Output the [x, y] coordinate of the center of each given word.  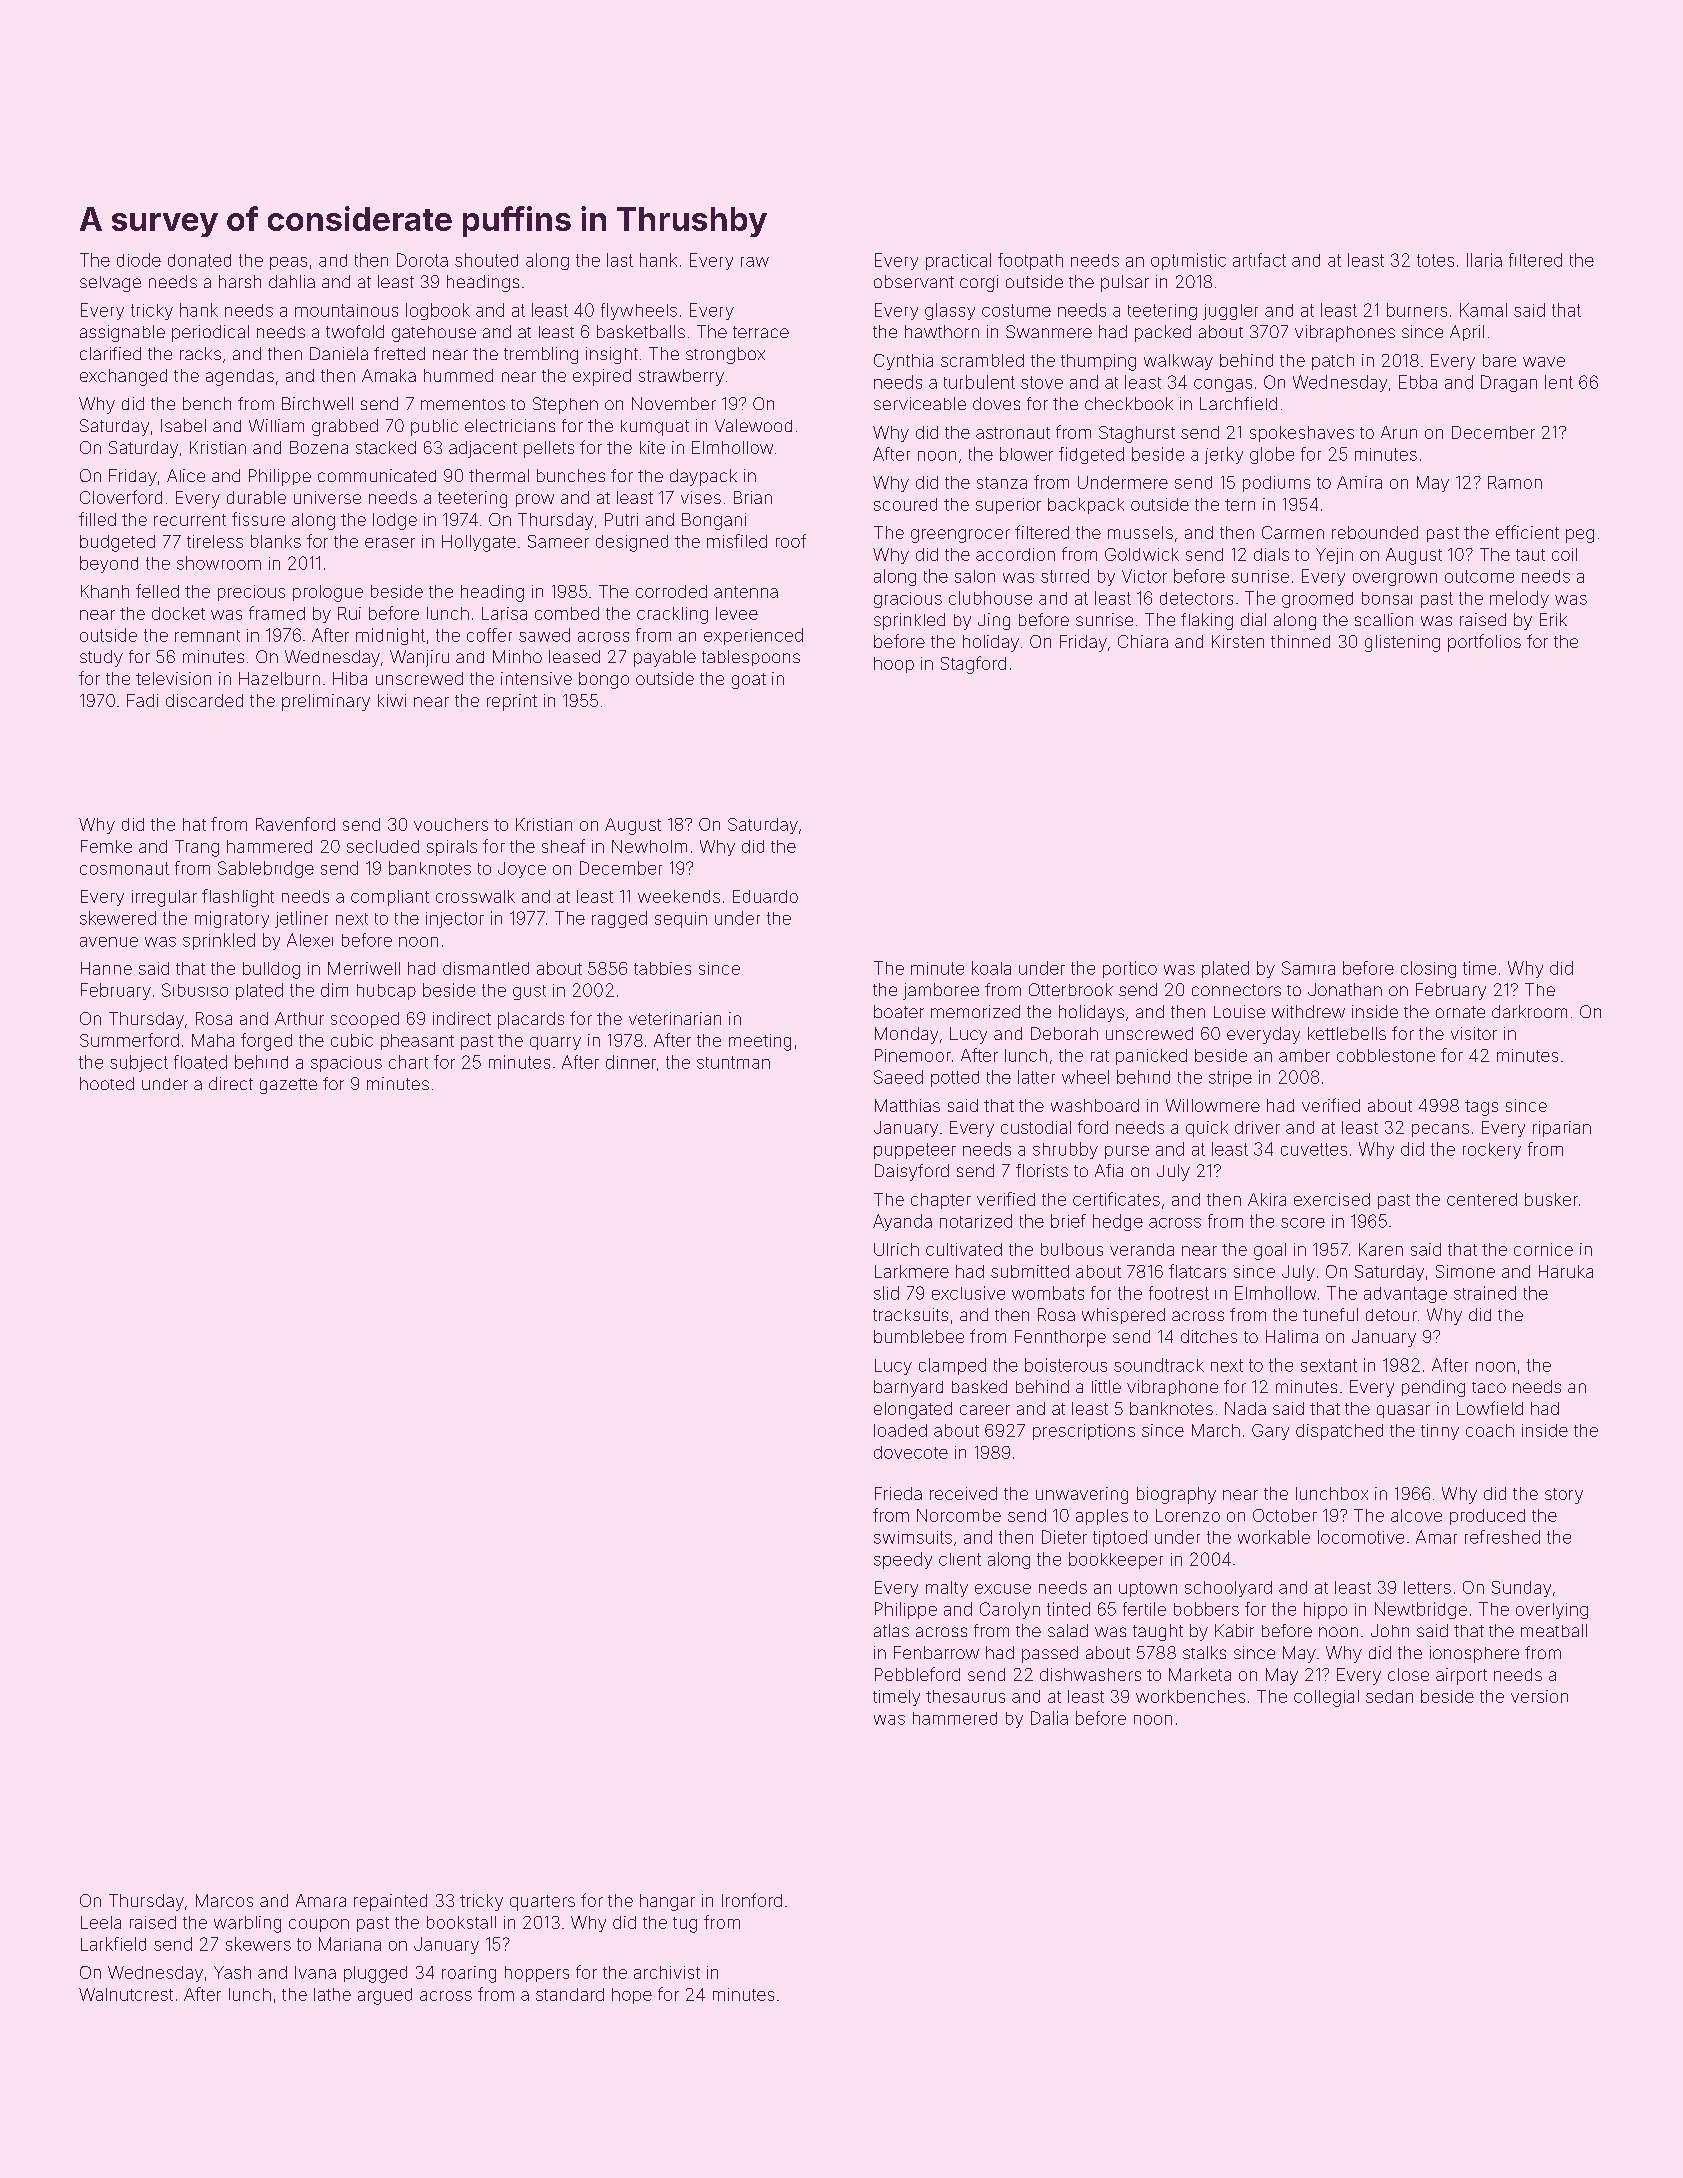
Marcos [224, 1900]
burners [1417, 310]
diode [139, 260]
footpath [1030, 261]
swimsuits [913, 1537]
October [1285, 1515]
